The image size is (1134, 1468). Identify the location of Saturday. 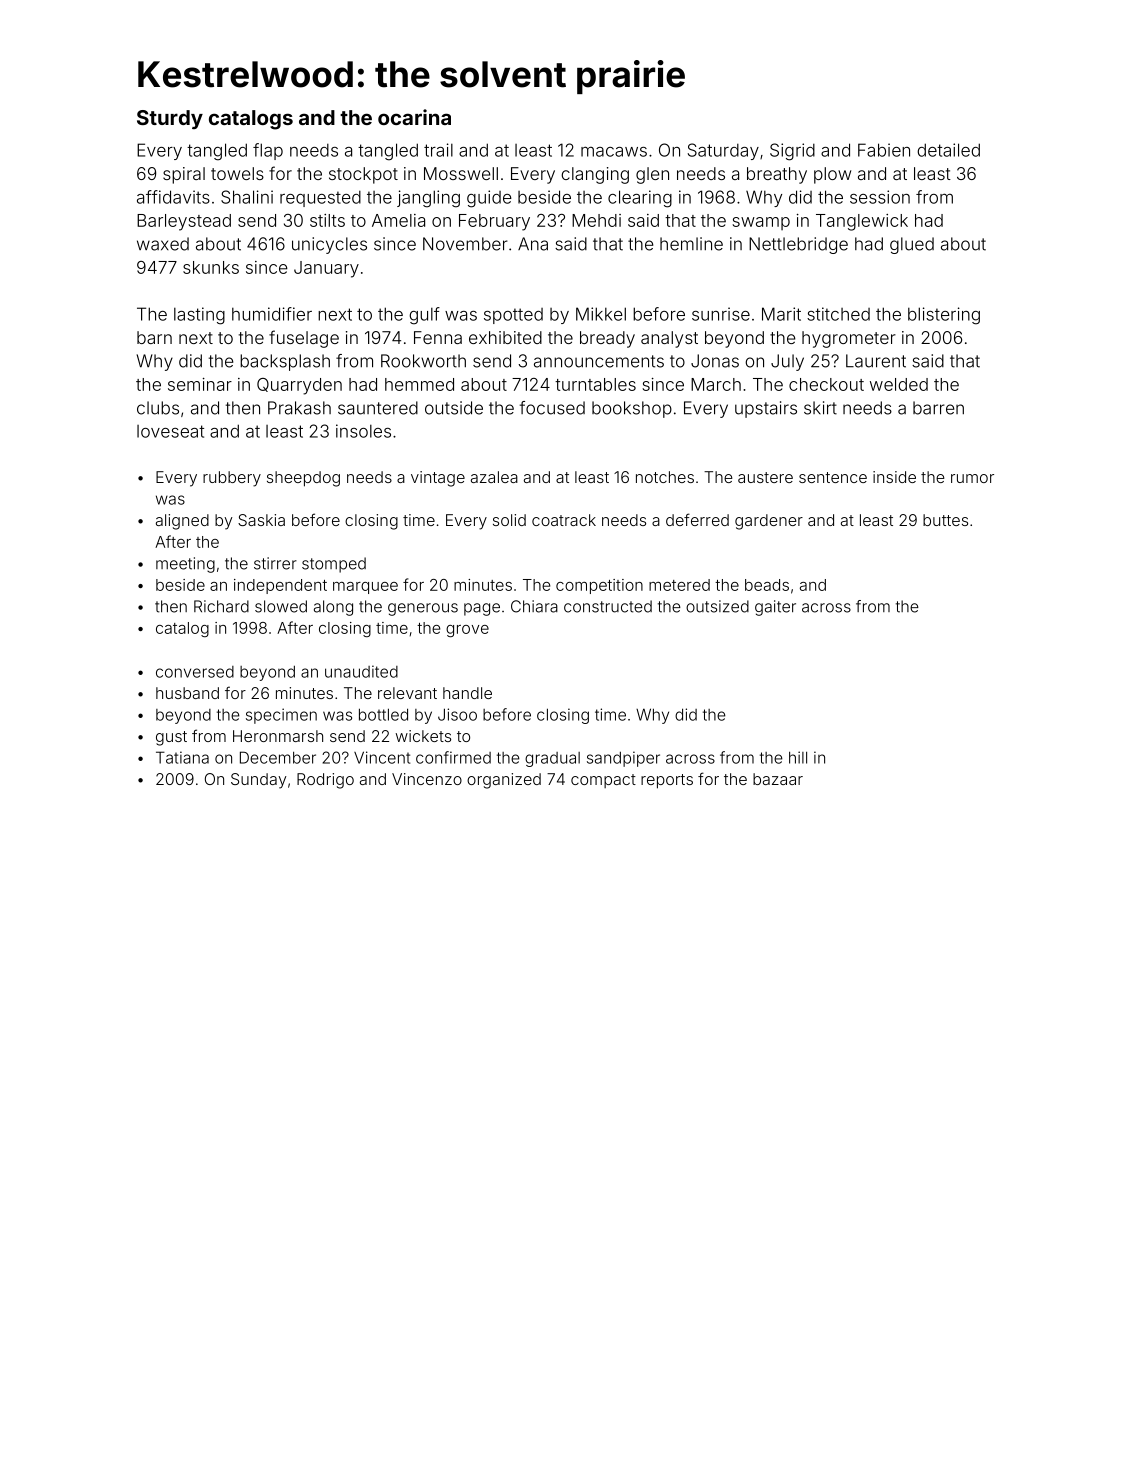
(723, 151).
